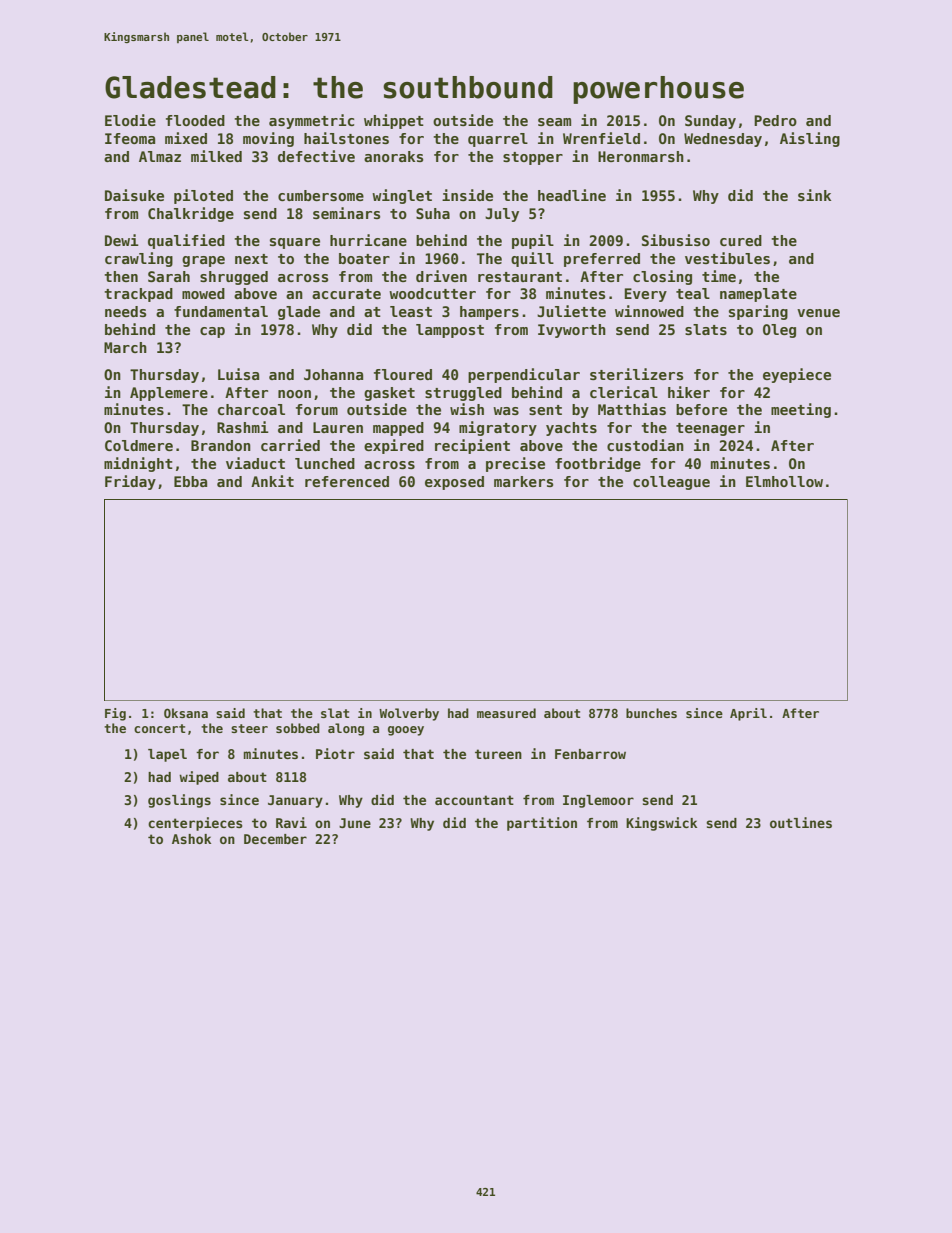 The height and width of the image is (1233, 952). Describe the element at coordinates (409, 714) in the image. I see `Wolverby` at that location.
